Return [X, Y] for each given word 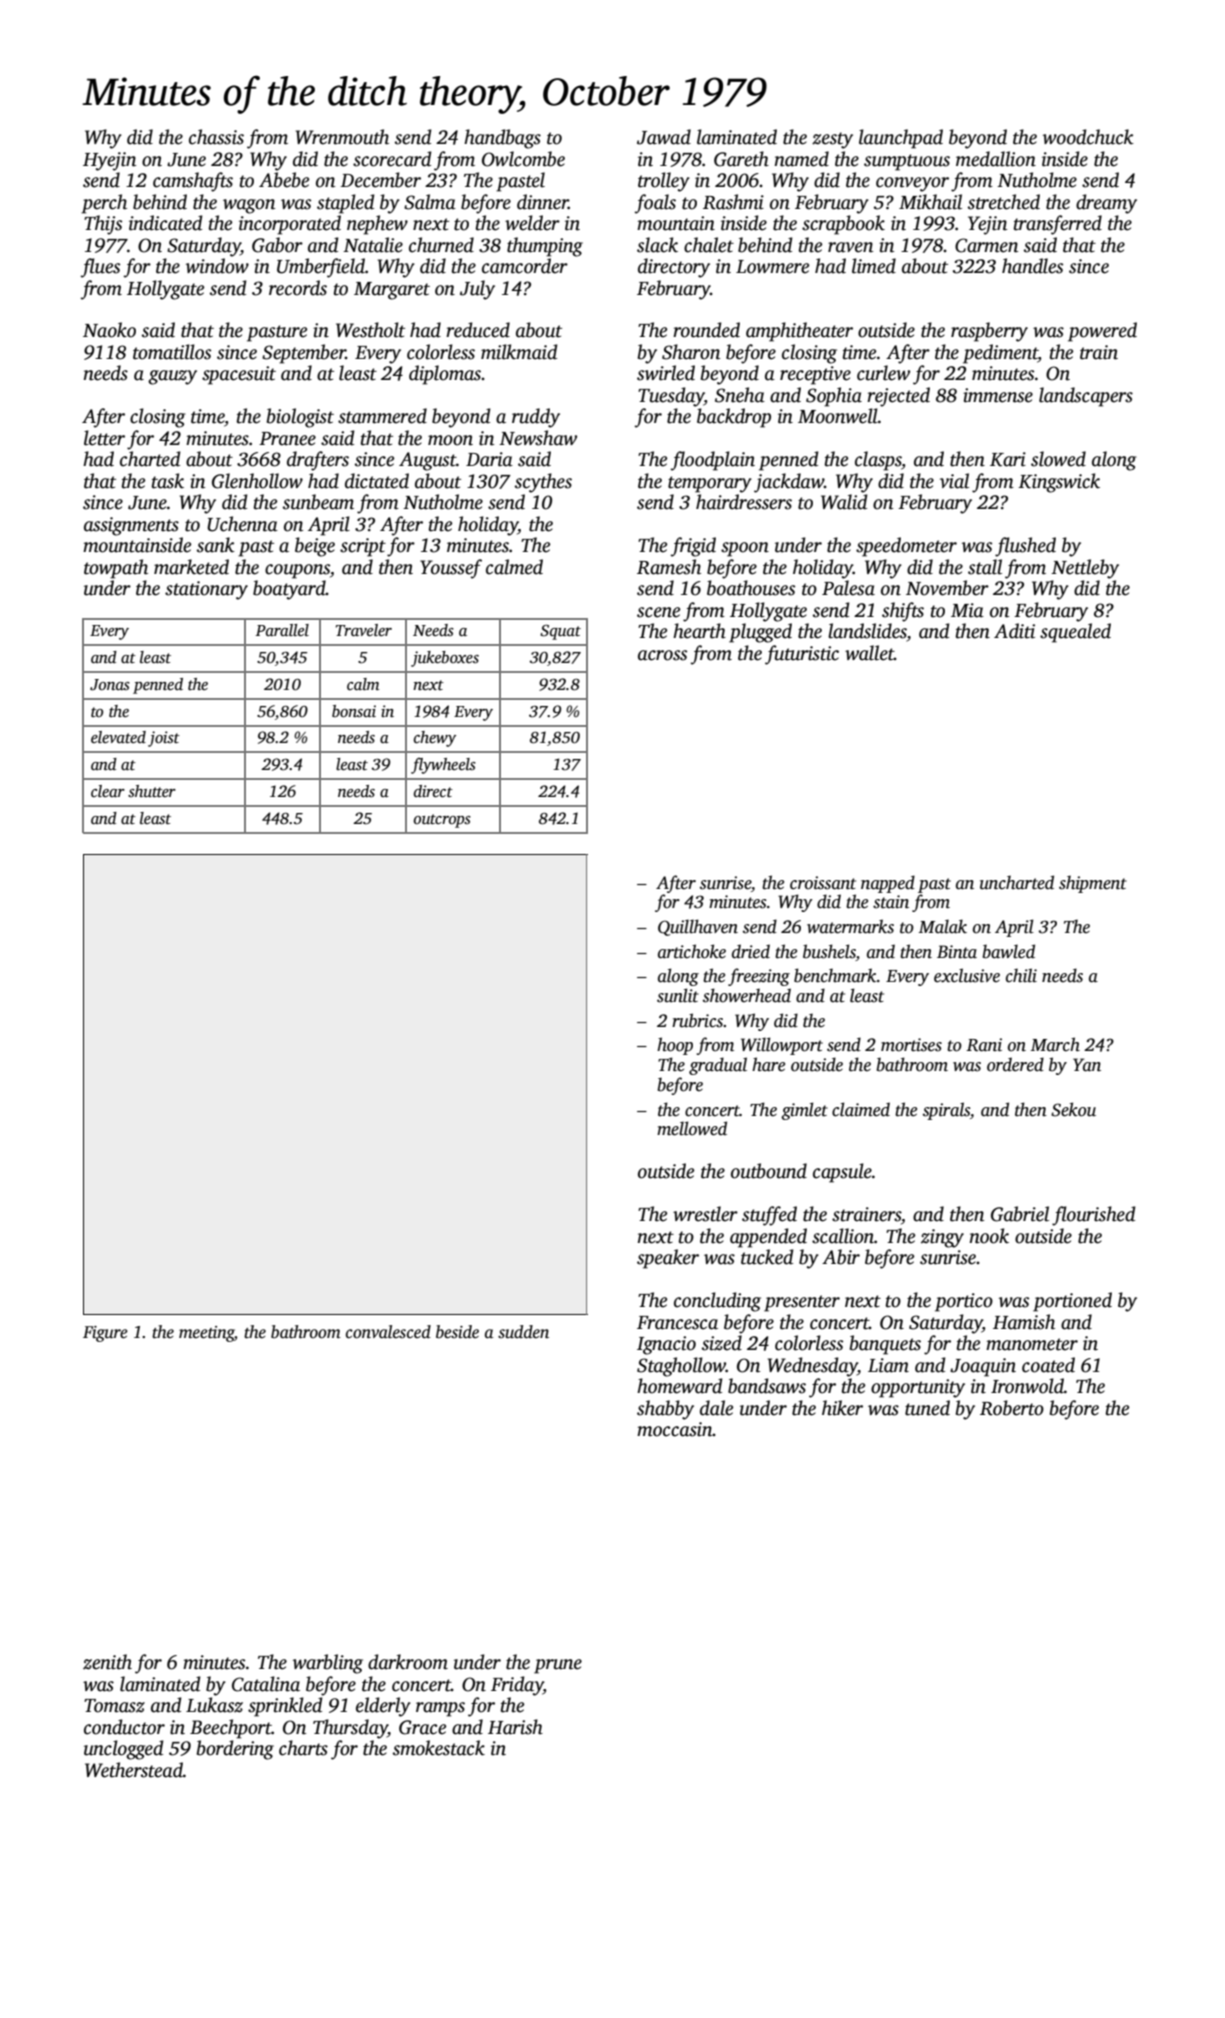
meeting [206, 1334]
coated [1048, 1365]
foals [655, 204]
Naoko [109, 330]
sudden [523, 1332]
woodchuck [1088, 137]
